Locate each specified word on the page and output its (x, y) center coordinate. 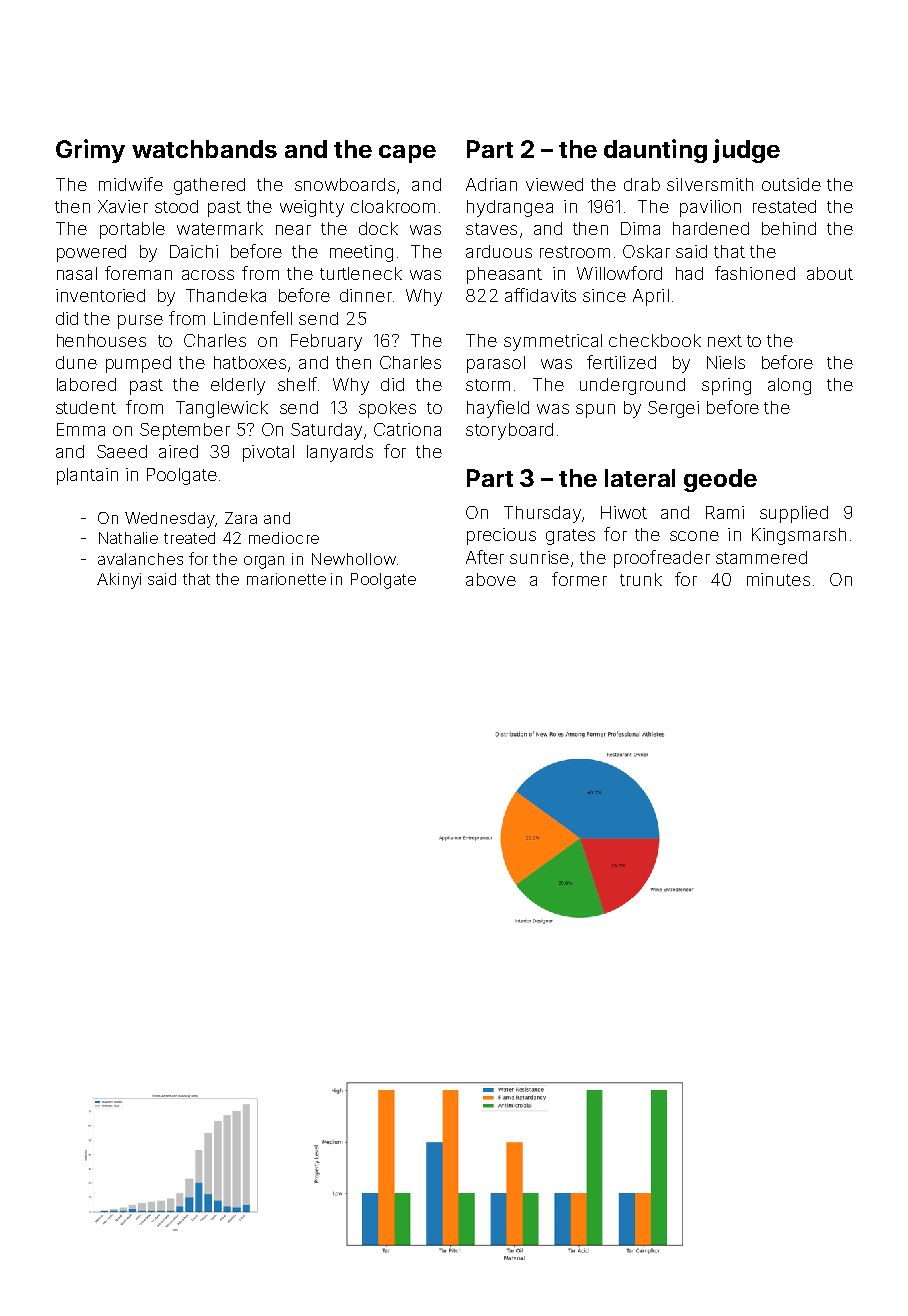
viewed (554, 184)
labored (86, 384)
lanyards (340, 453)
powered (91, 253)
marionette (286, 579)
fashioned (755, 273)
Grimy (90, 151)
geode (720, 480)
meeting (361, 253)
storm (488, 385)
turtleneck (361, 273)
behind (789, 228)
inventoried (100, 295)
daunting (655, 151)
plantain (87, 476)
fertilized (621, 362)
